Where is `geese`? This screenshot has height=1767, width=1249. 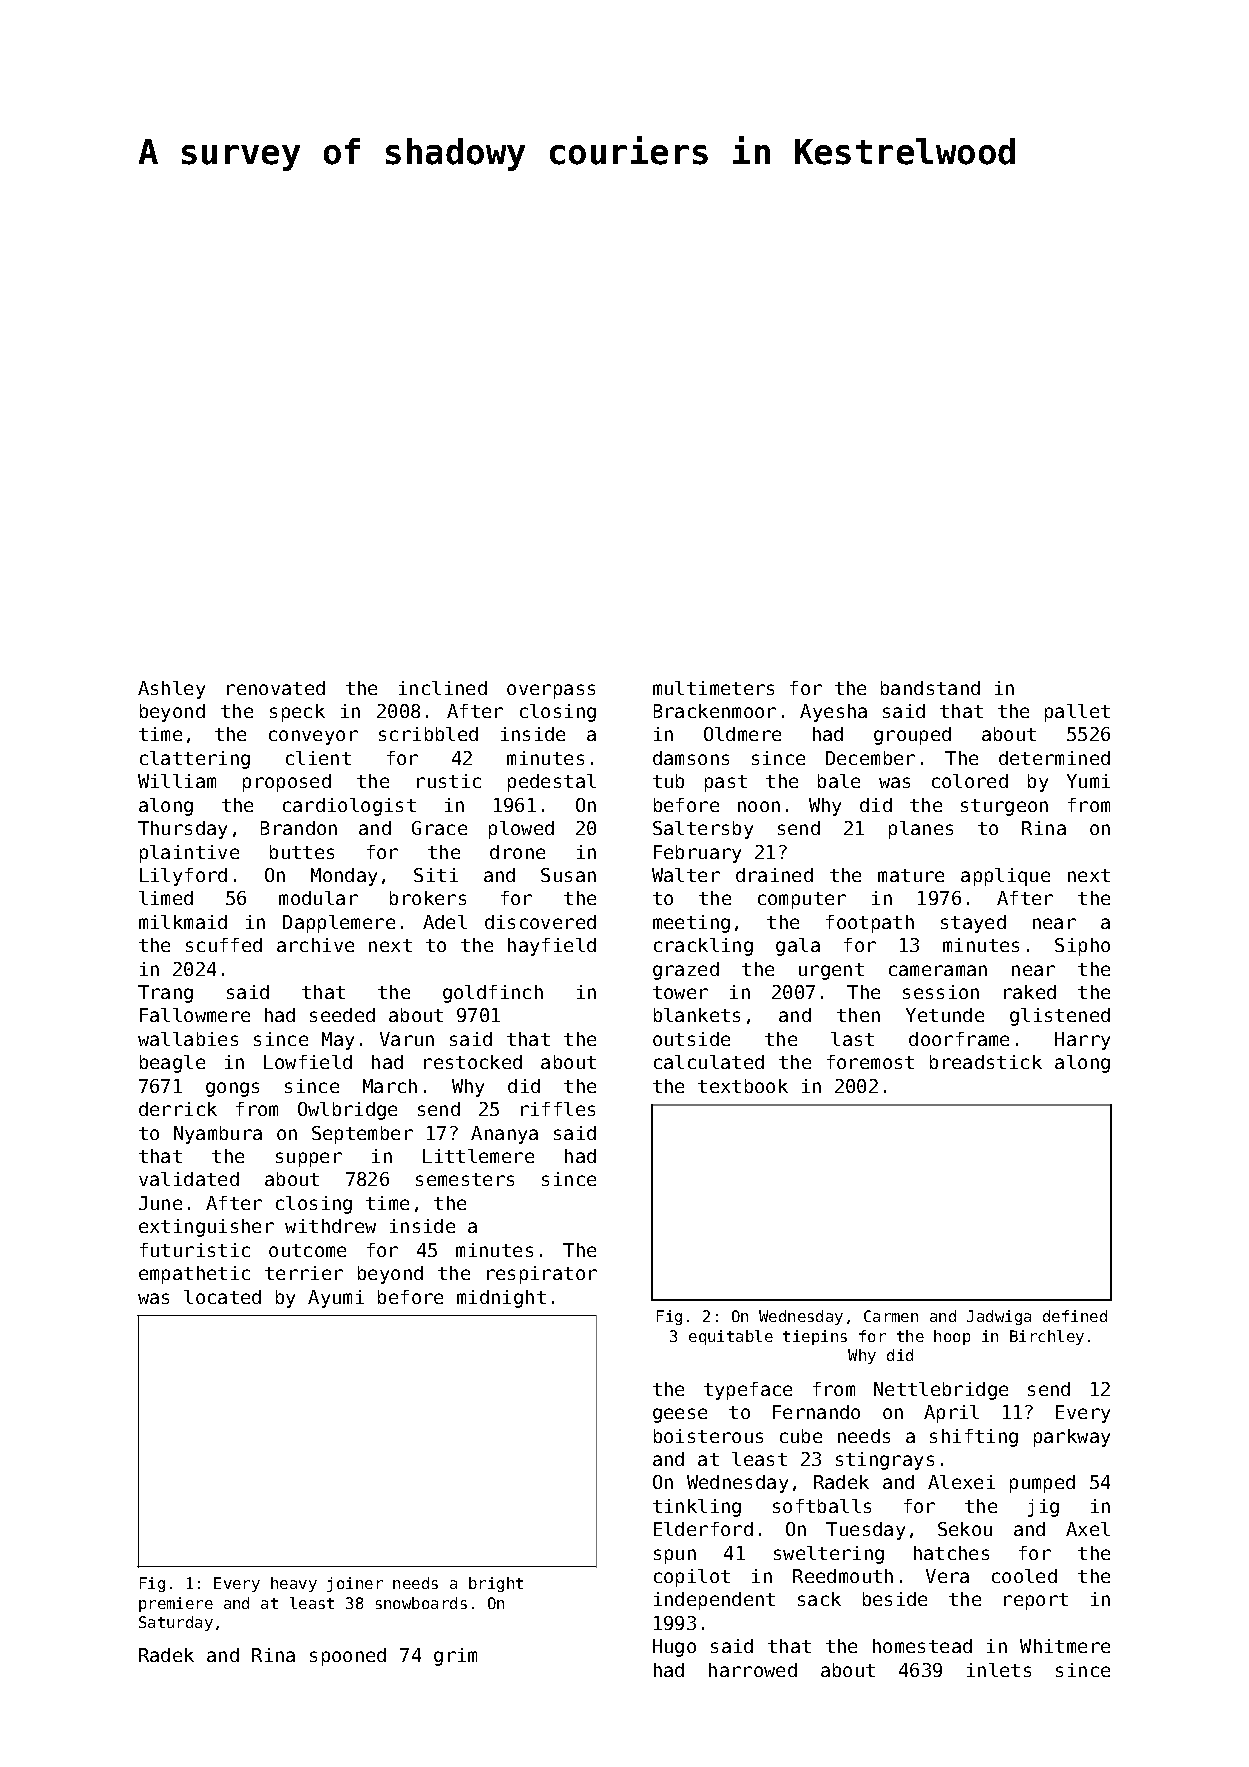 geese is located at coordinates (680, 1415).
